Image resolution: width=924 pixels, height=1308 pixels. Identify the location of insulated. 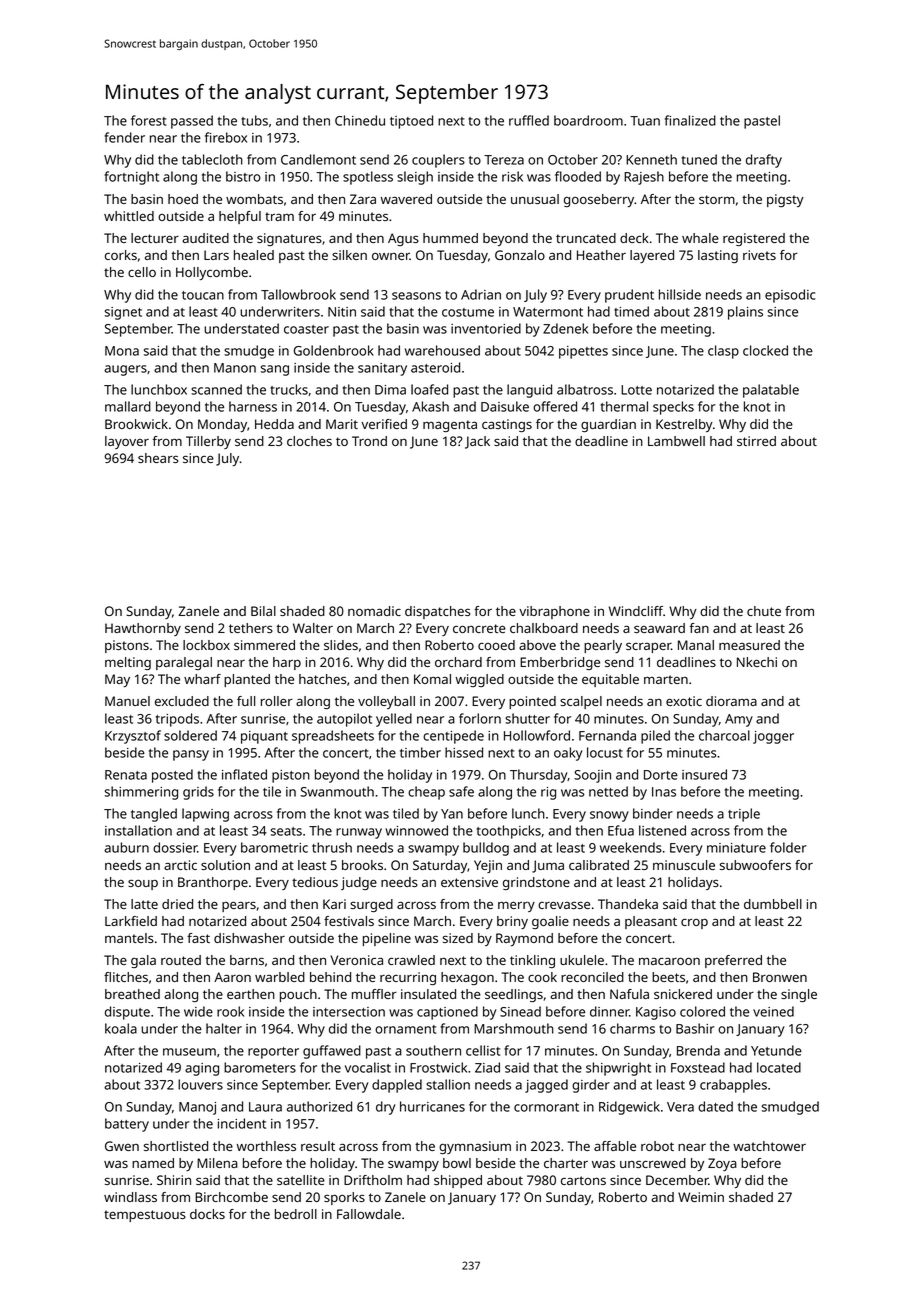
(428, 994).
